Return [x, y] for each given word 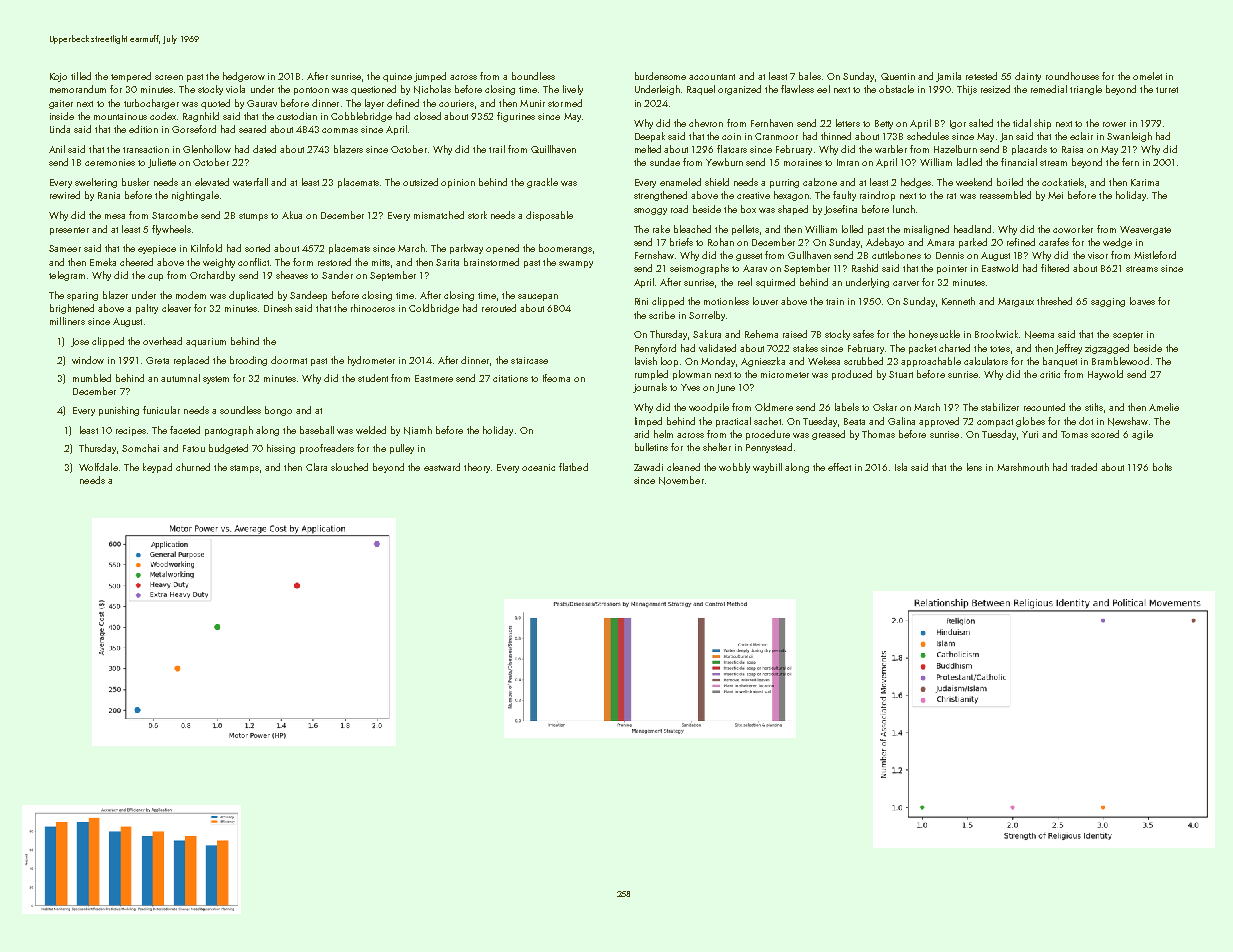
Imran [848, 162]
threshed [1054, 301]
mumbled [92, 378]
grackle [542, 183]
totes [1000, 349]
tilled [81, 76]
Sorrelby [707, 316]
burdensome [660, 76]
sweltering [96, 183]
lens [974, 467]
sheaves [292, 275]
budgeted [228, 449]
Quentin [898, 76]
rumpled [651, 375]
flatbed [573, 467]
